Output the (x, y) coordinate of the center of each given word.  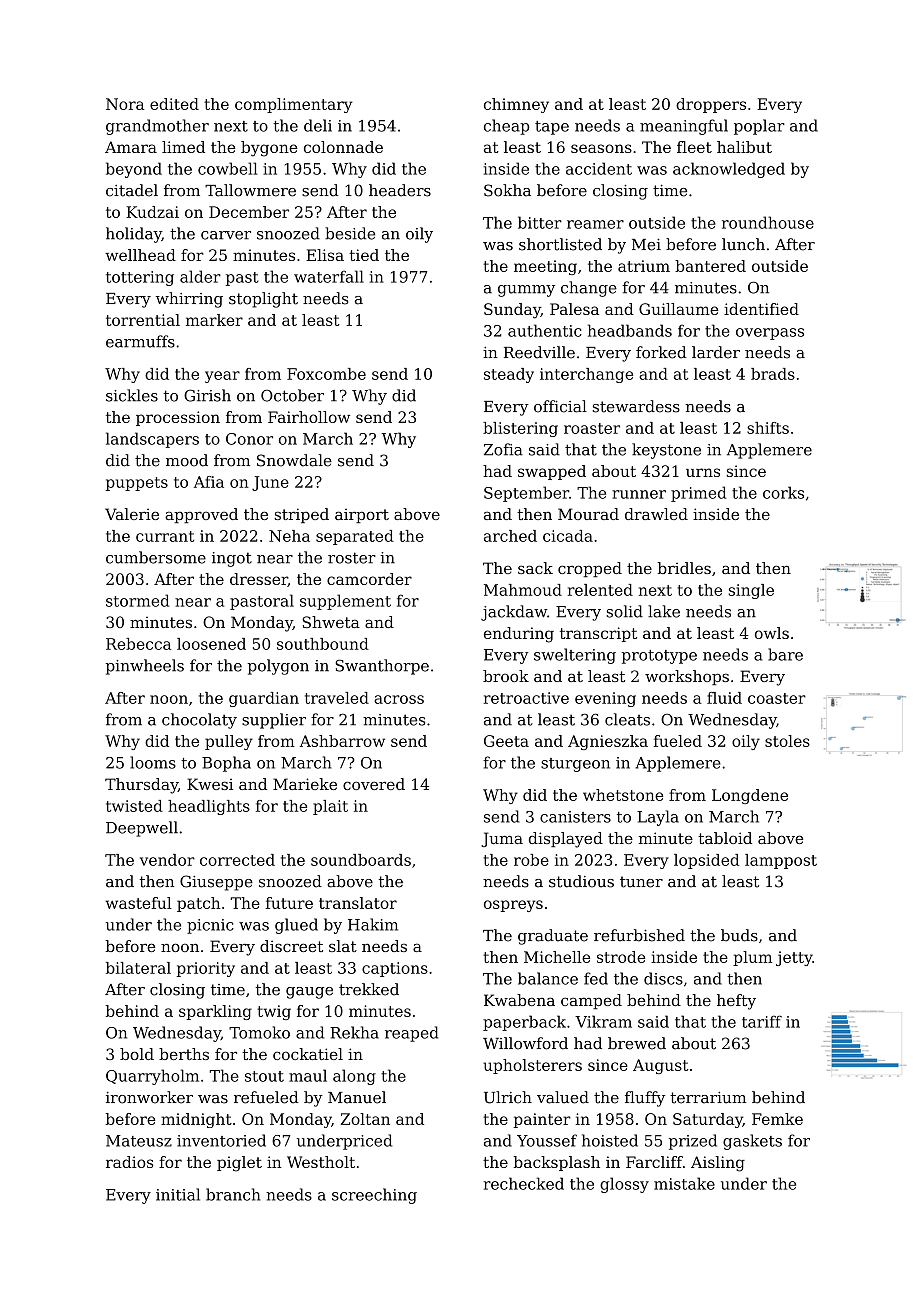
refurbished (639, 935)
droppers (711, 105)
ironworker (149, 1097)
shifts (768, 428)
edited (174, 104)
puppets (137, 484)
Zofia (503, 449)
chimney (516, 105)
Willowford (525, 1043)
